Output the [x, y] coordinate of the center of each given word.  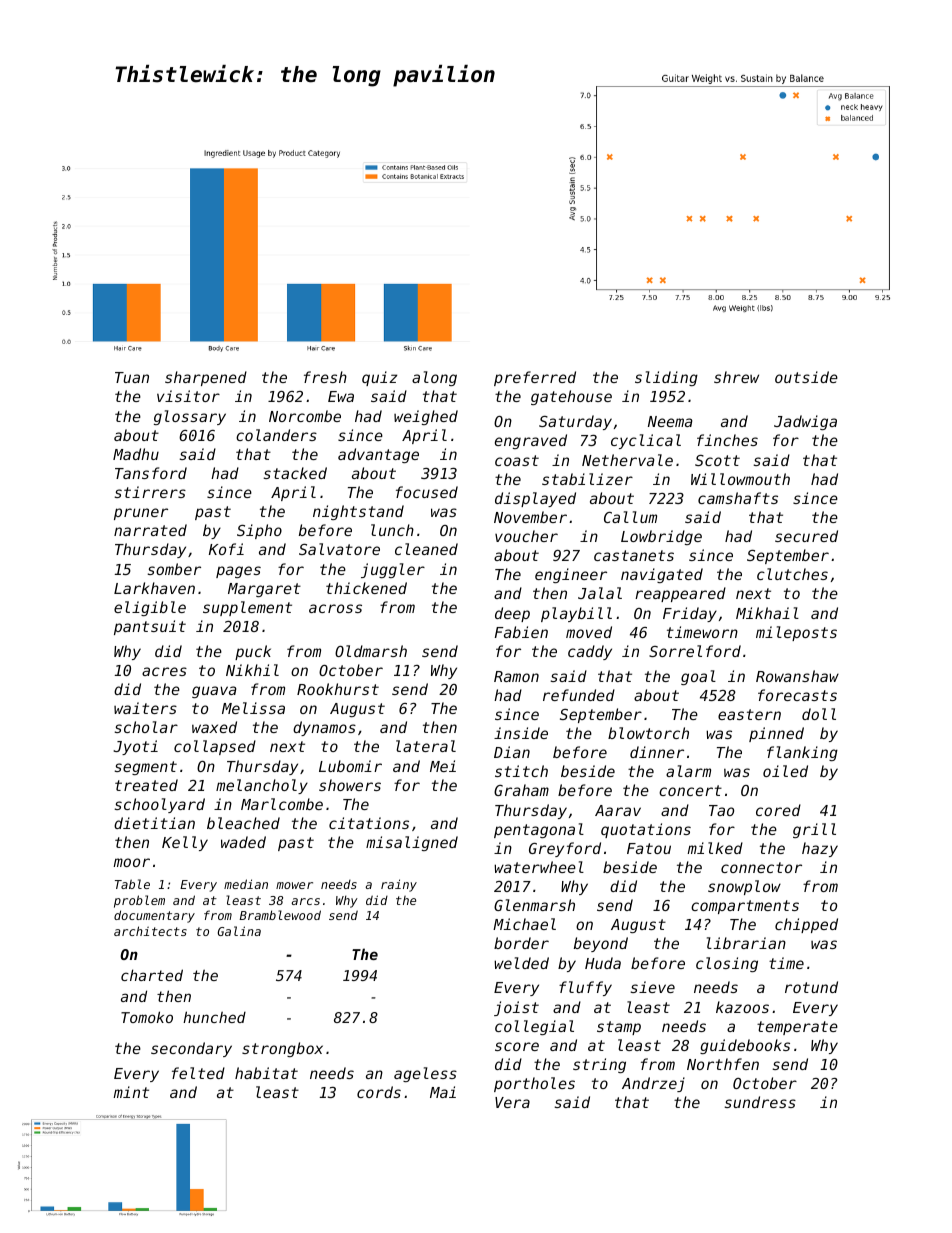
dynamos [324, 728]
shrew [736, 377]
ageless [425, 1074]
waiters [145, 708]
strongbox [282, 1049]
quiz [379, 378]
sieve [652, 987]
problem [139, 901]
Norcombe [305, 416]
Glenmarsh [534, 905]
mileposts [796, 633]
